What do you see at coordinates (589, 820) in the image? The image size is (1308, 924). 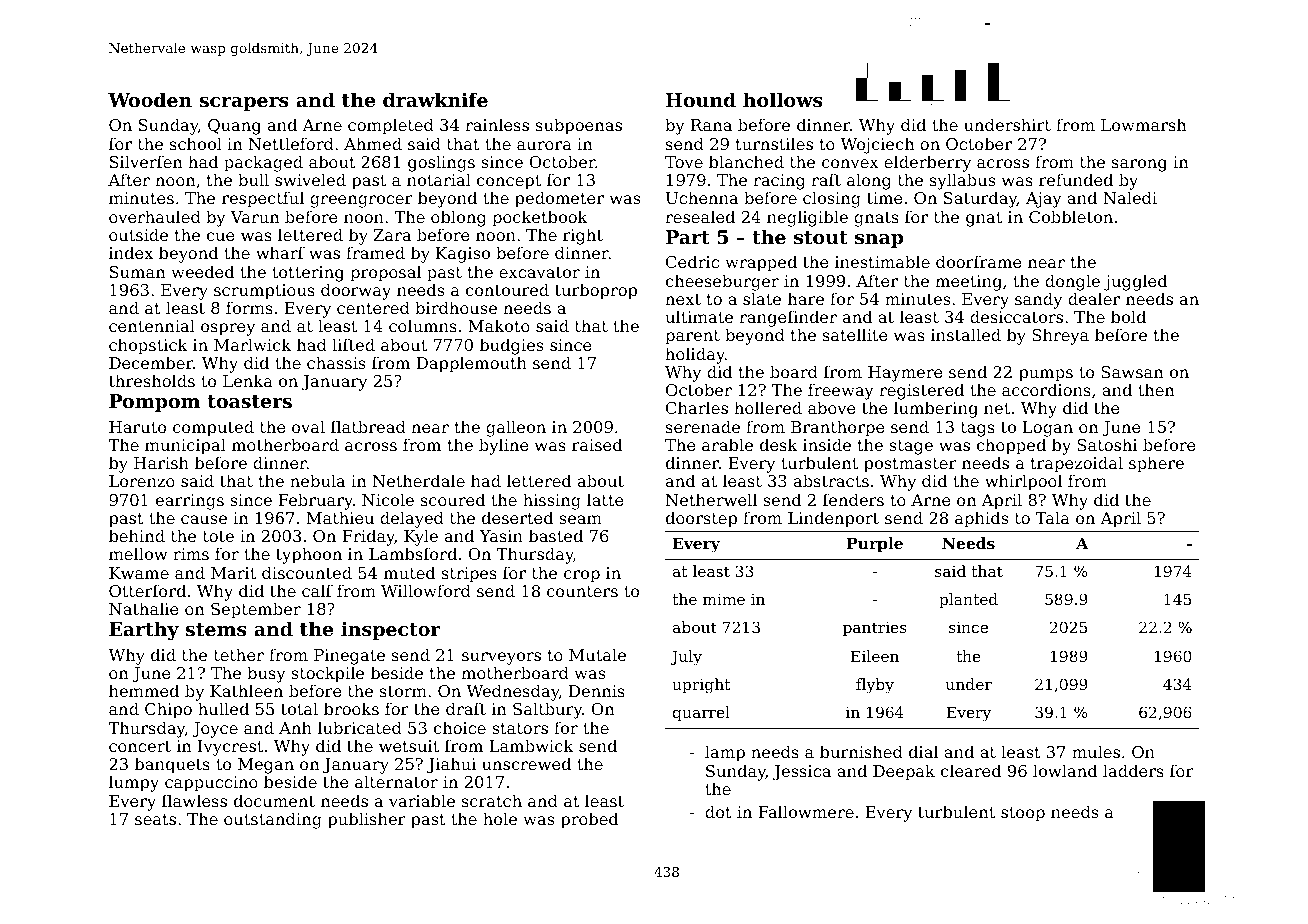 I see `probed` at bounding box center [589, 820].
